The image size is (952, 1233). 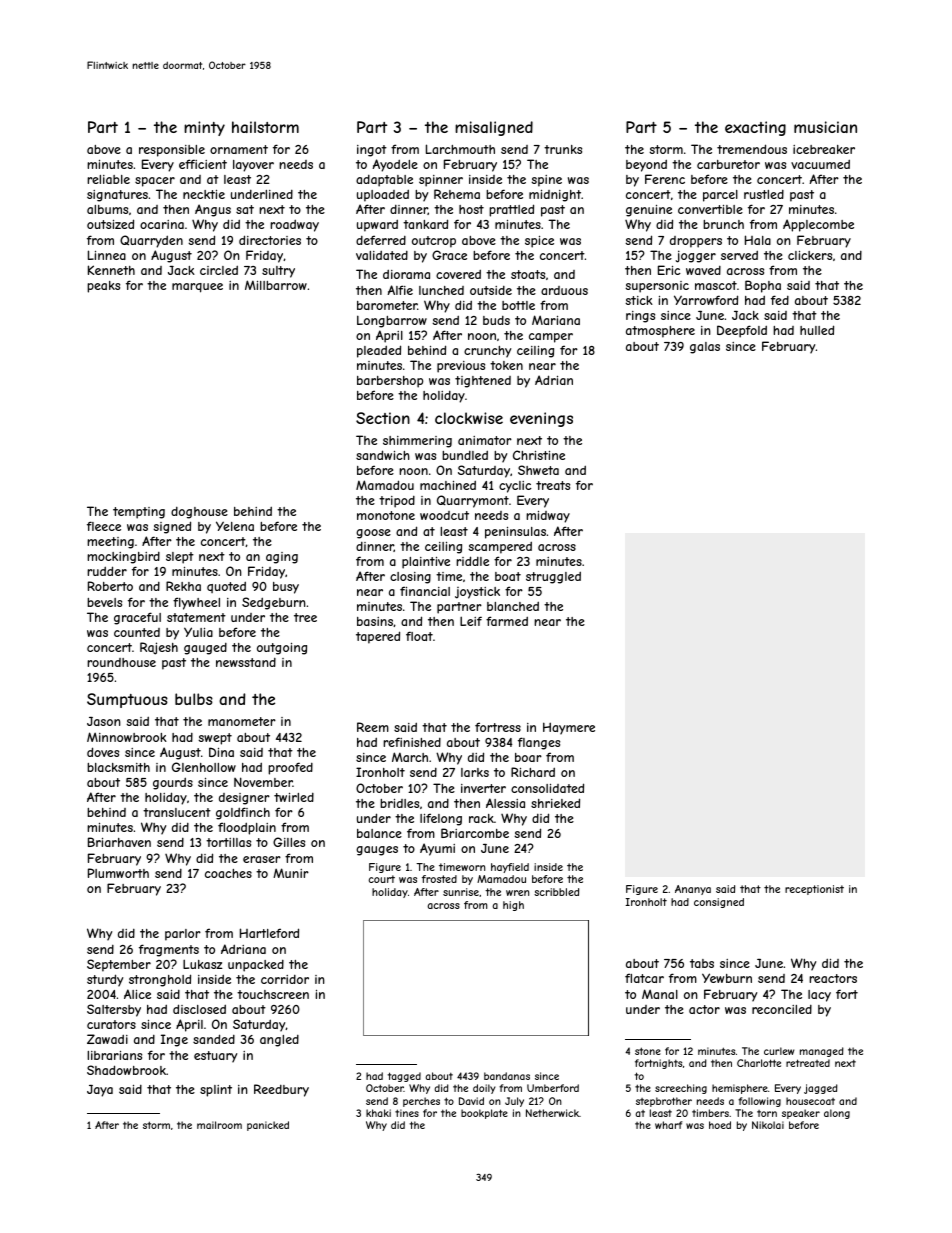 What do you see at coordinates (825, 127) in the screenshot?
I see `musician` at bounding box center [825, 127].
